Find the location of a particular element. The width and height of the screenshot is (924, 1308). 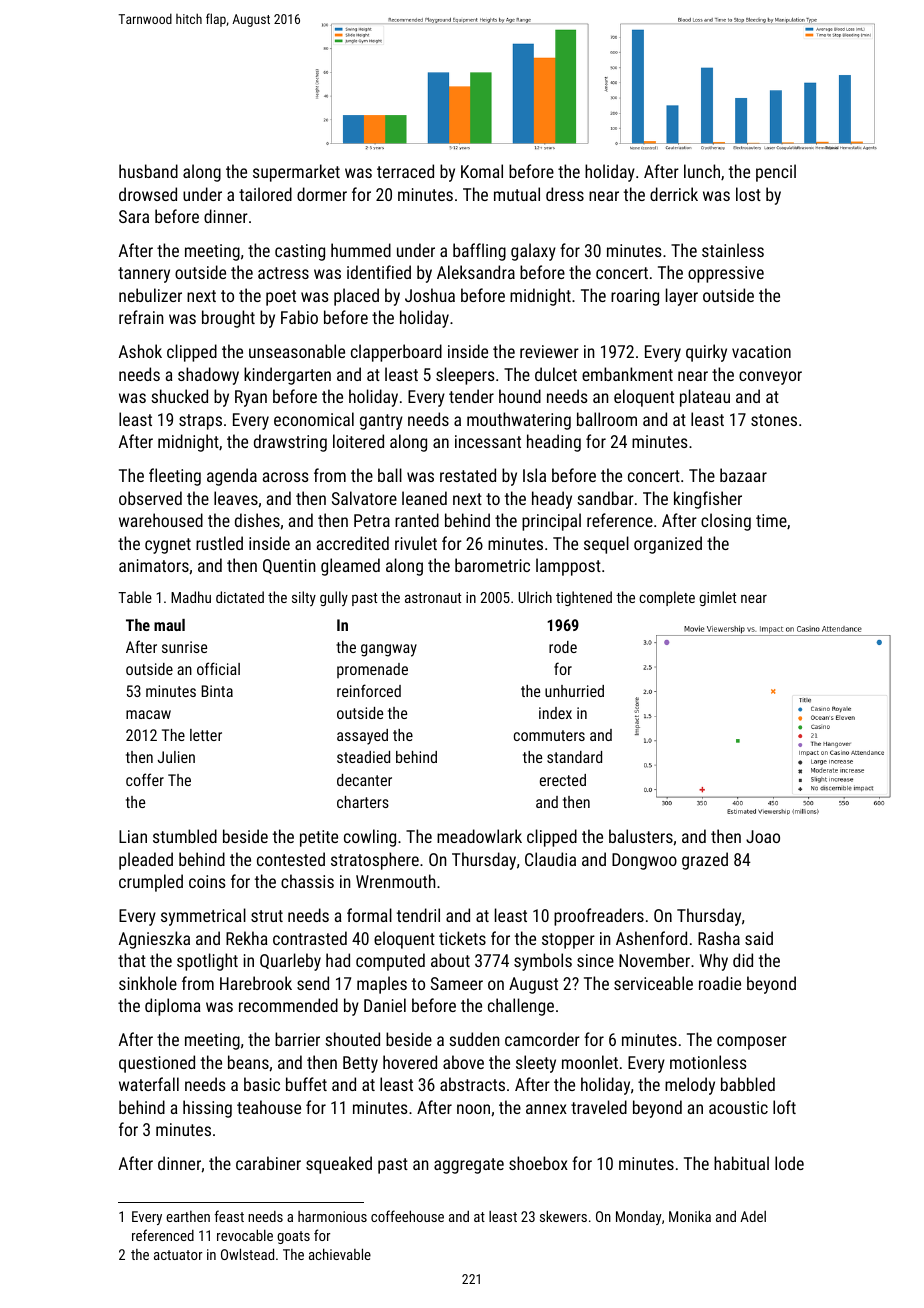

commuters is located at coordinates (549, 735).
